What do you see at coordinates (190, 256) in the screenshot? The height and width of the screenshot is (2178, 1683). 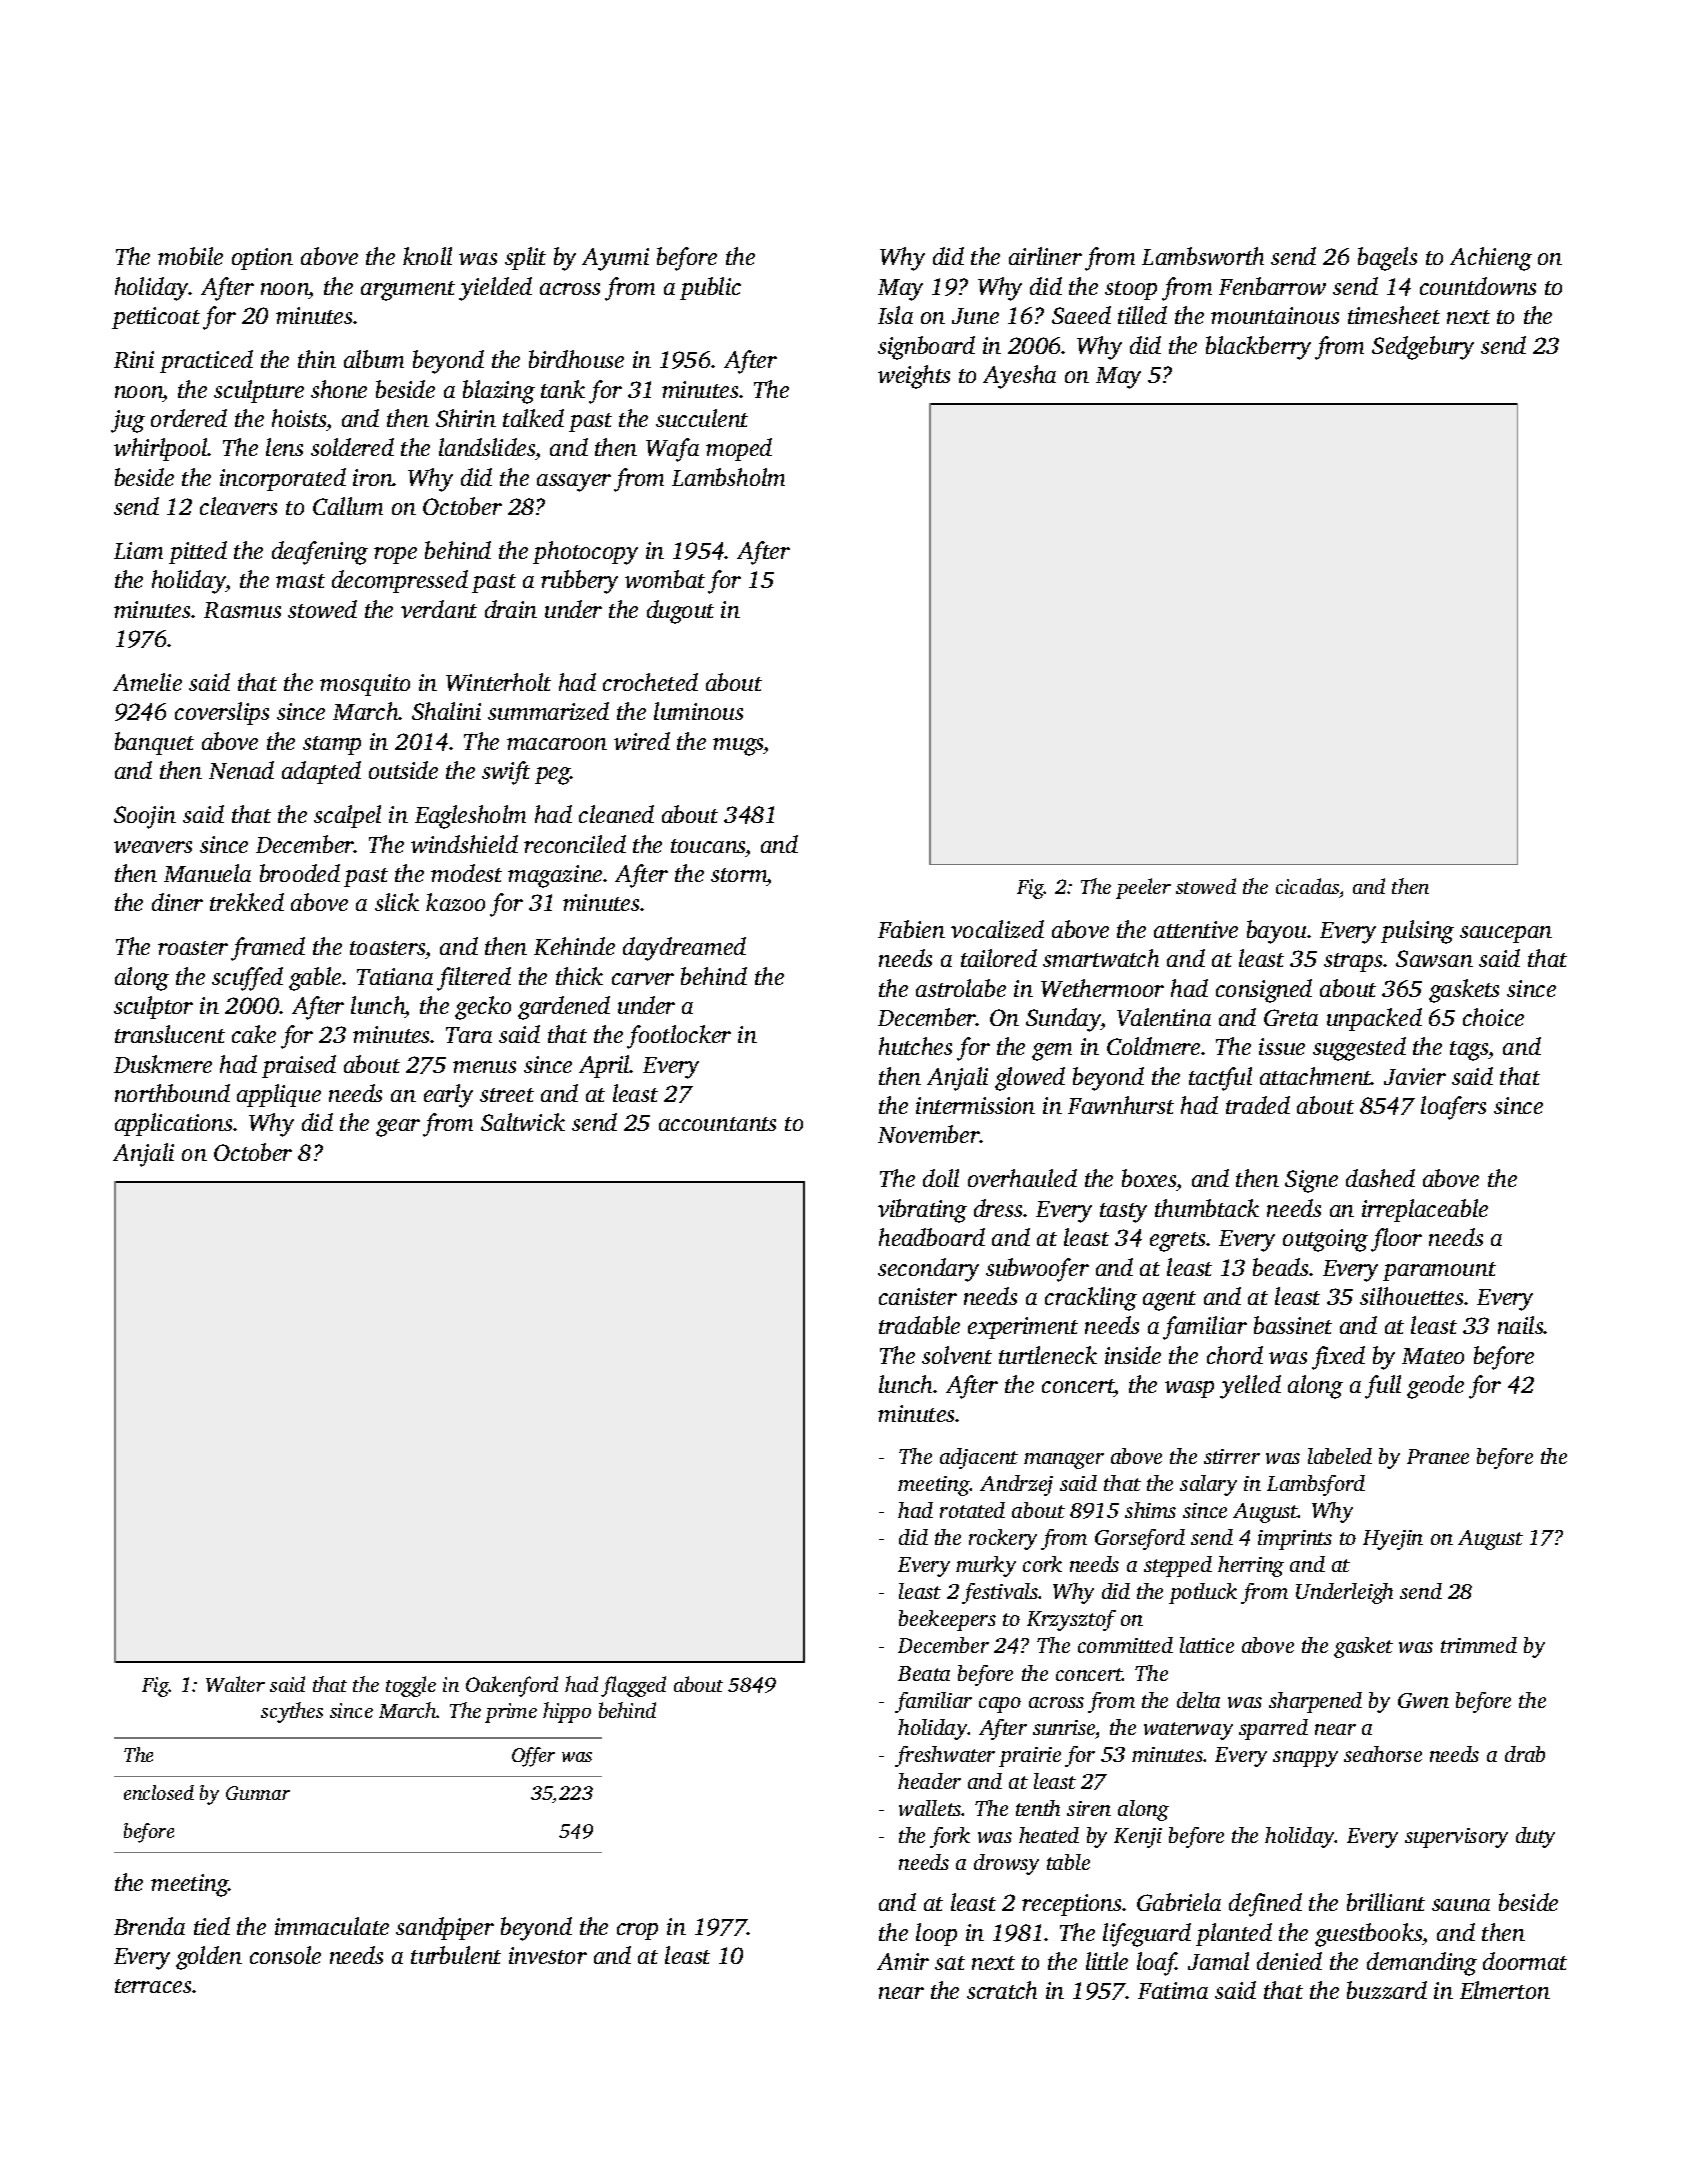 I see `mobile` at bounding box center [190, 256].
